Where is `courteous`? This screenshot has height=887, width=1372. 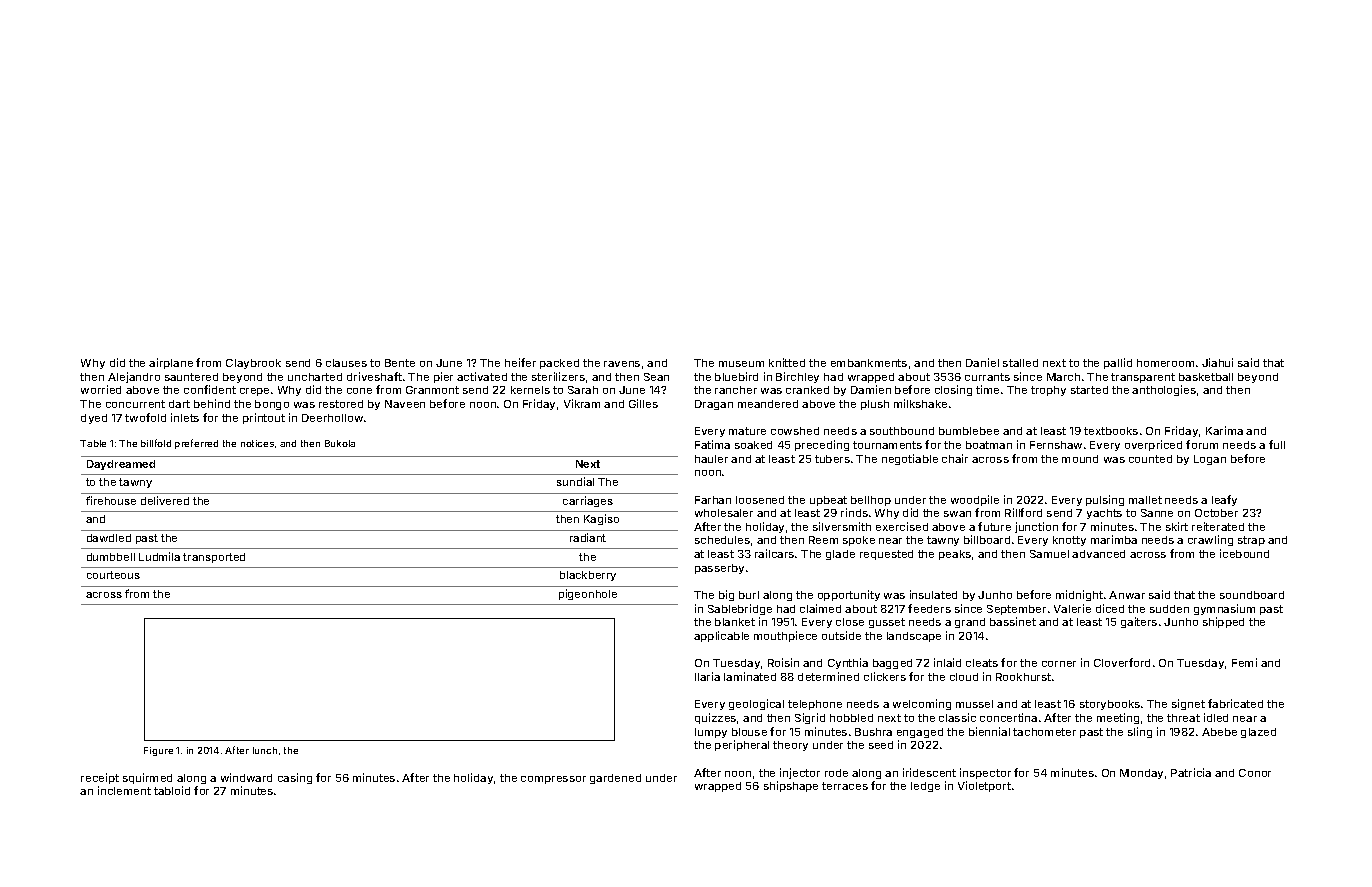 courteous is located at coordinates (113, 575).
